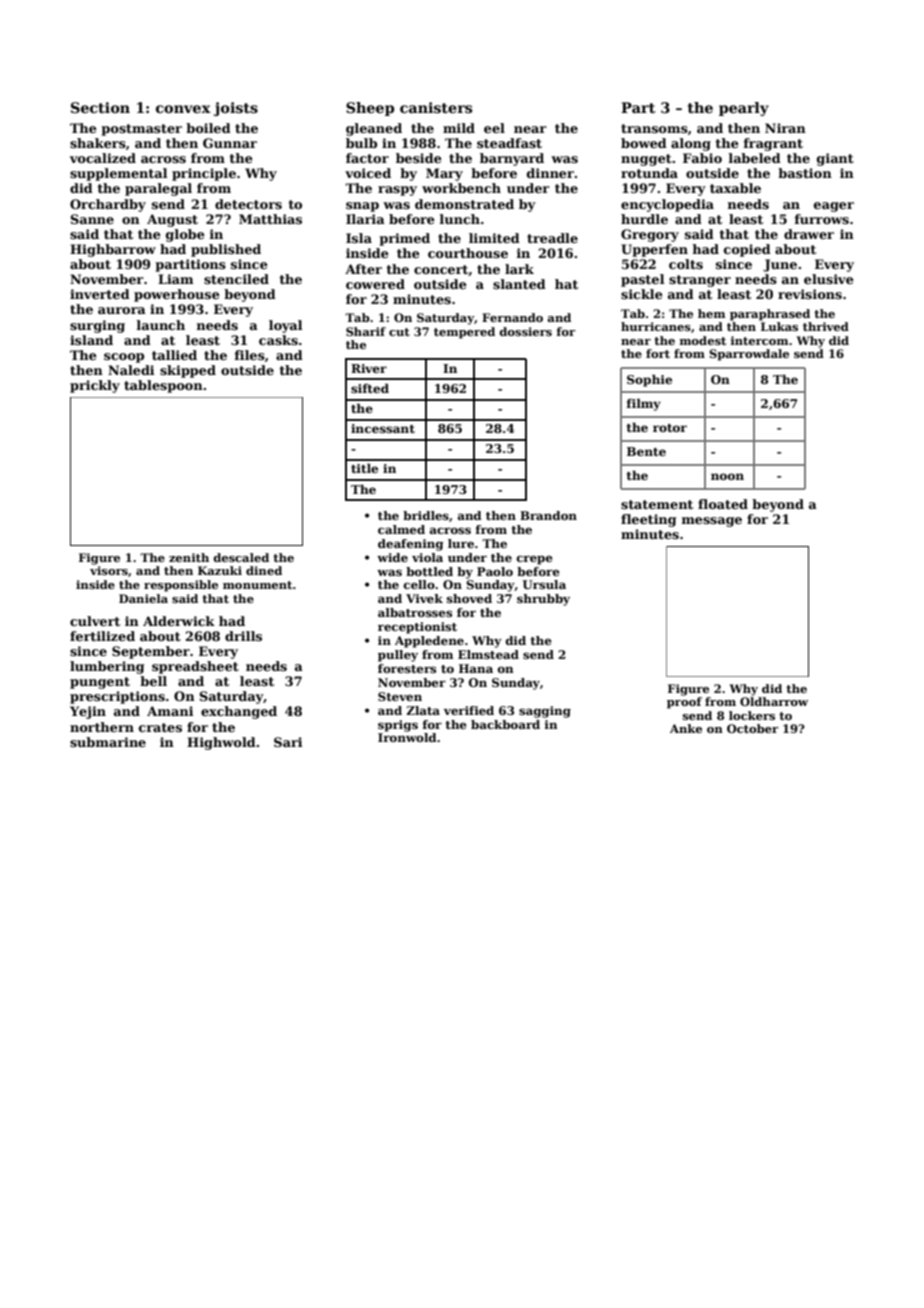 The image size is (924, 1308). What do you see at coordinates (95, 386) in the screenshot?
I see `prickly` at bounding box center [95, 386].
